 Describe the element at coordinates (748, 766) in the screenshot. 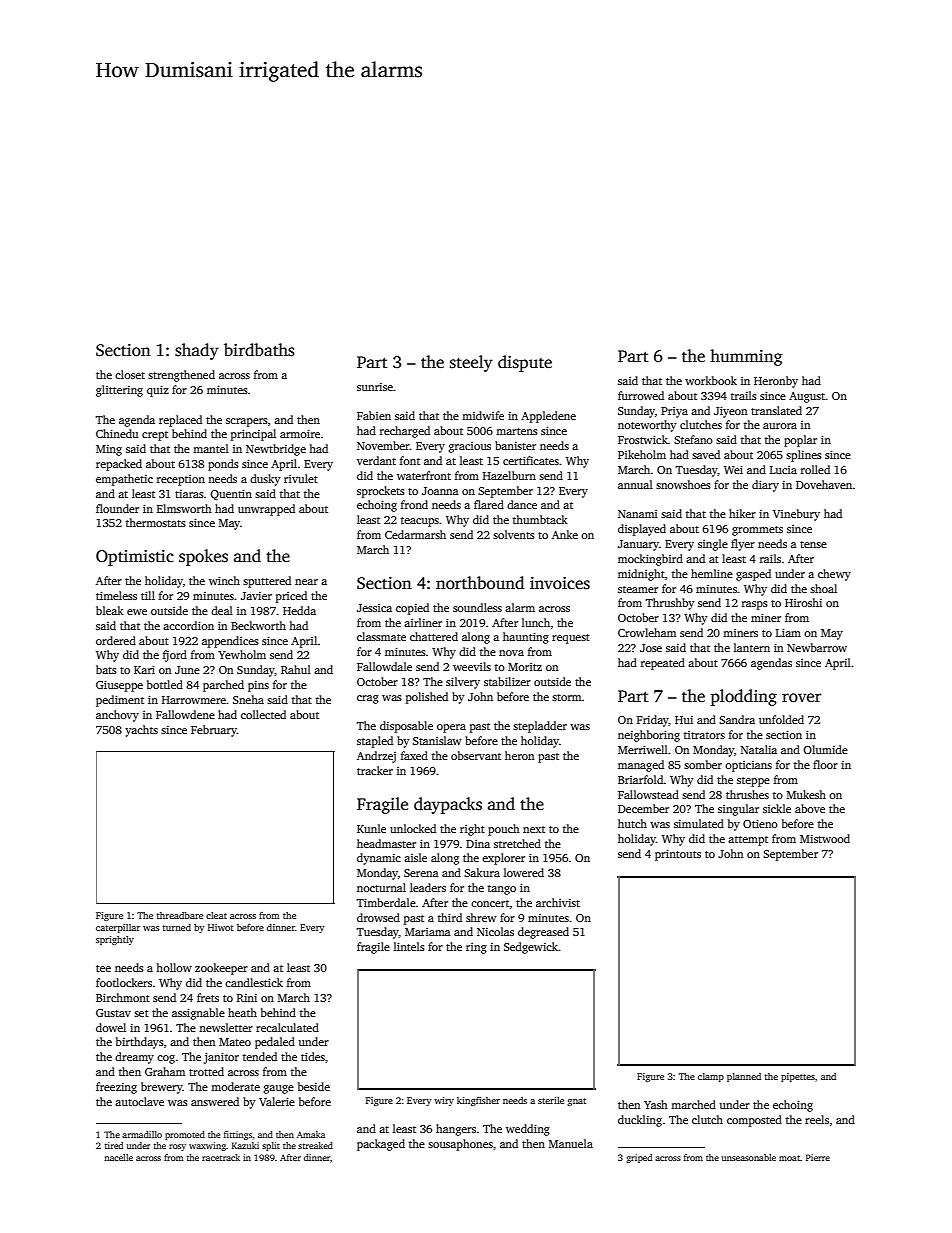

I see `opticians` at that location.
